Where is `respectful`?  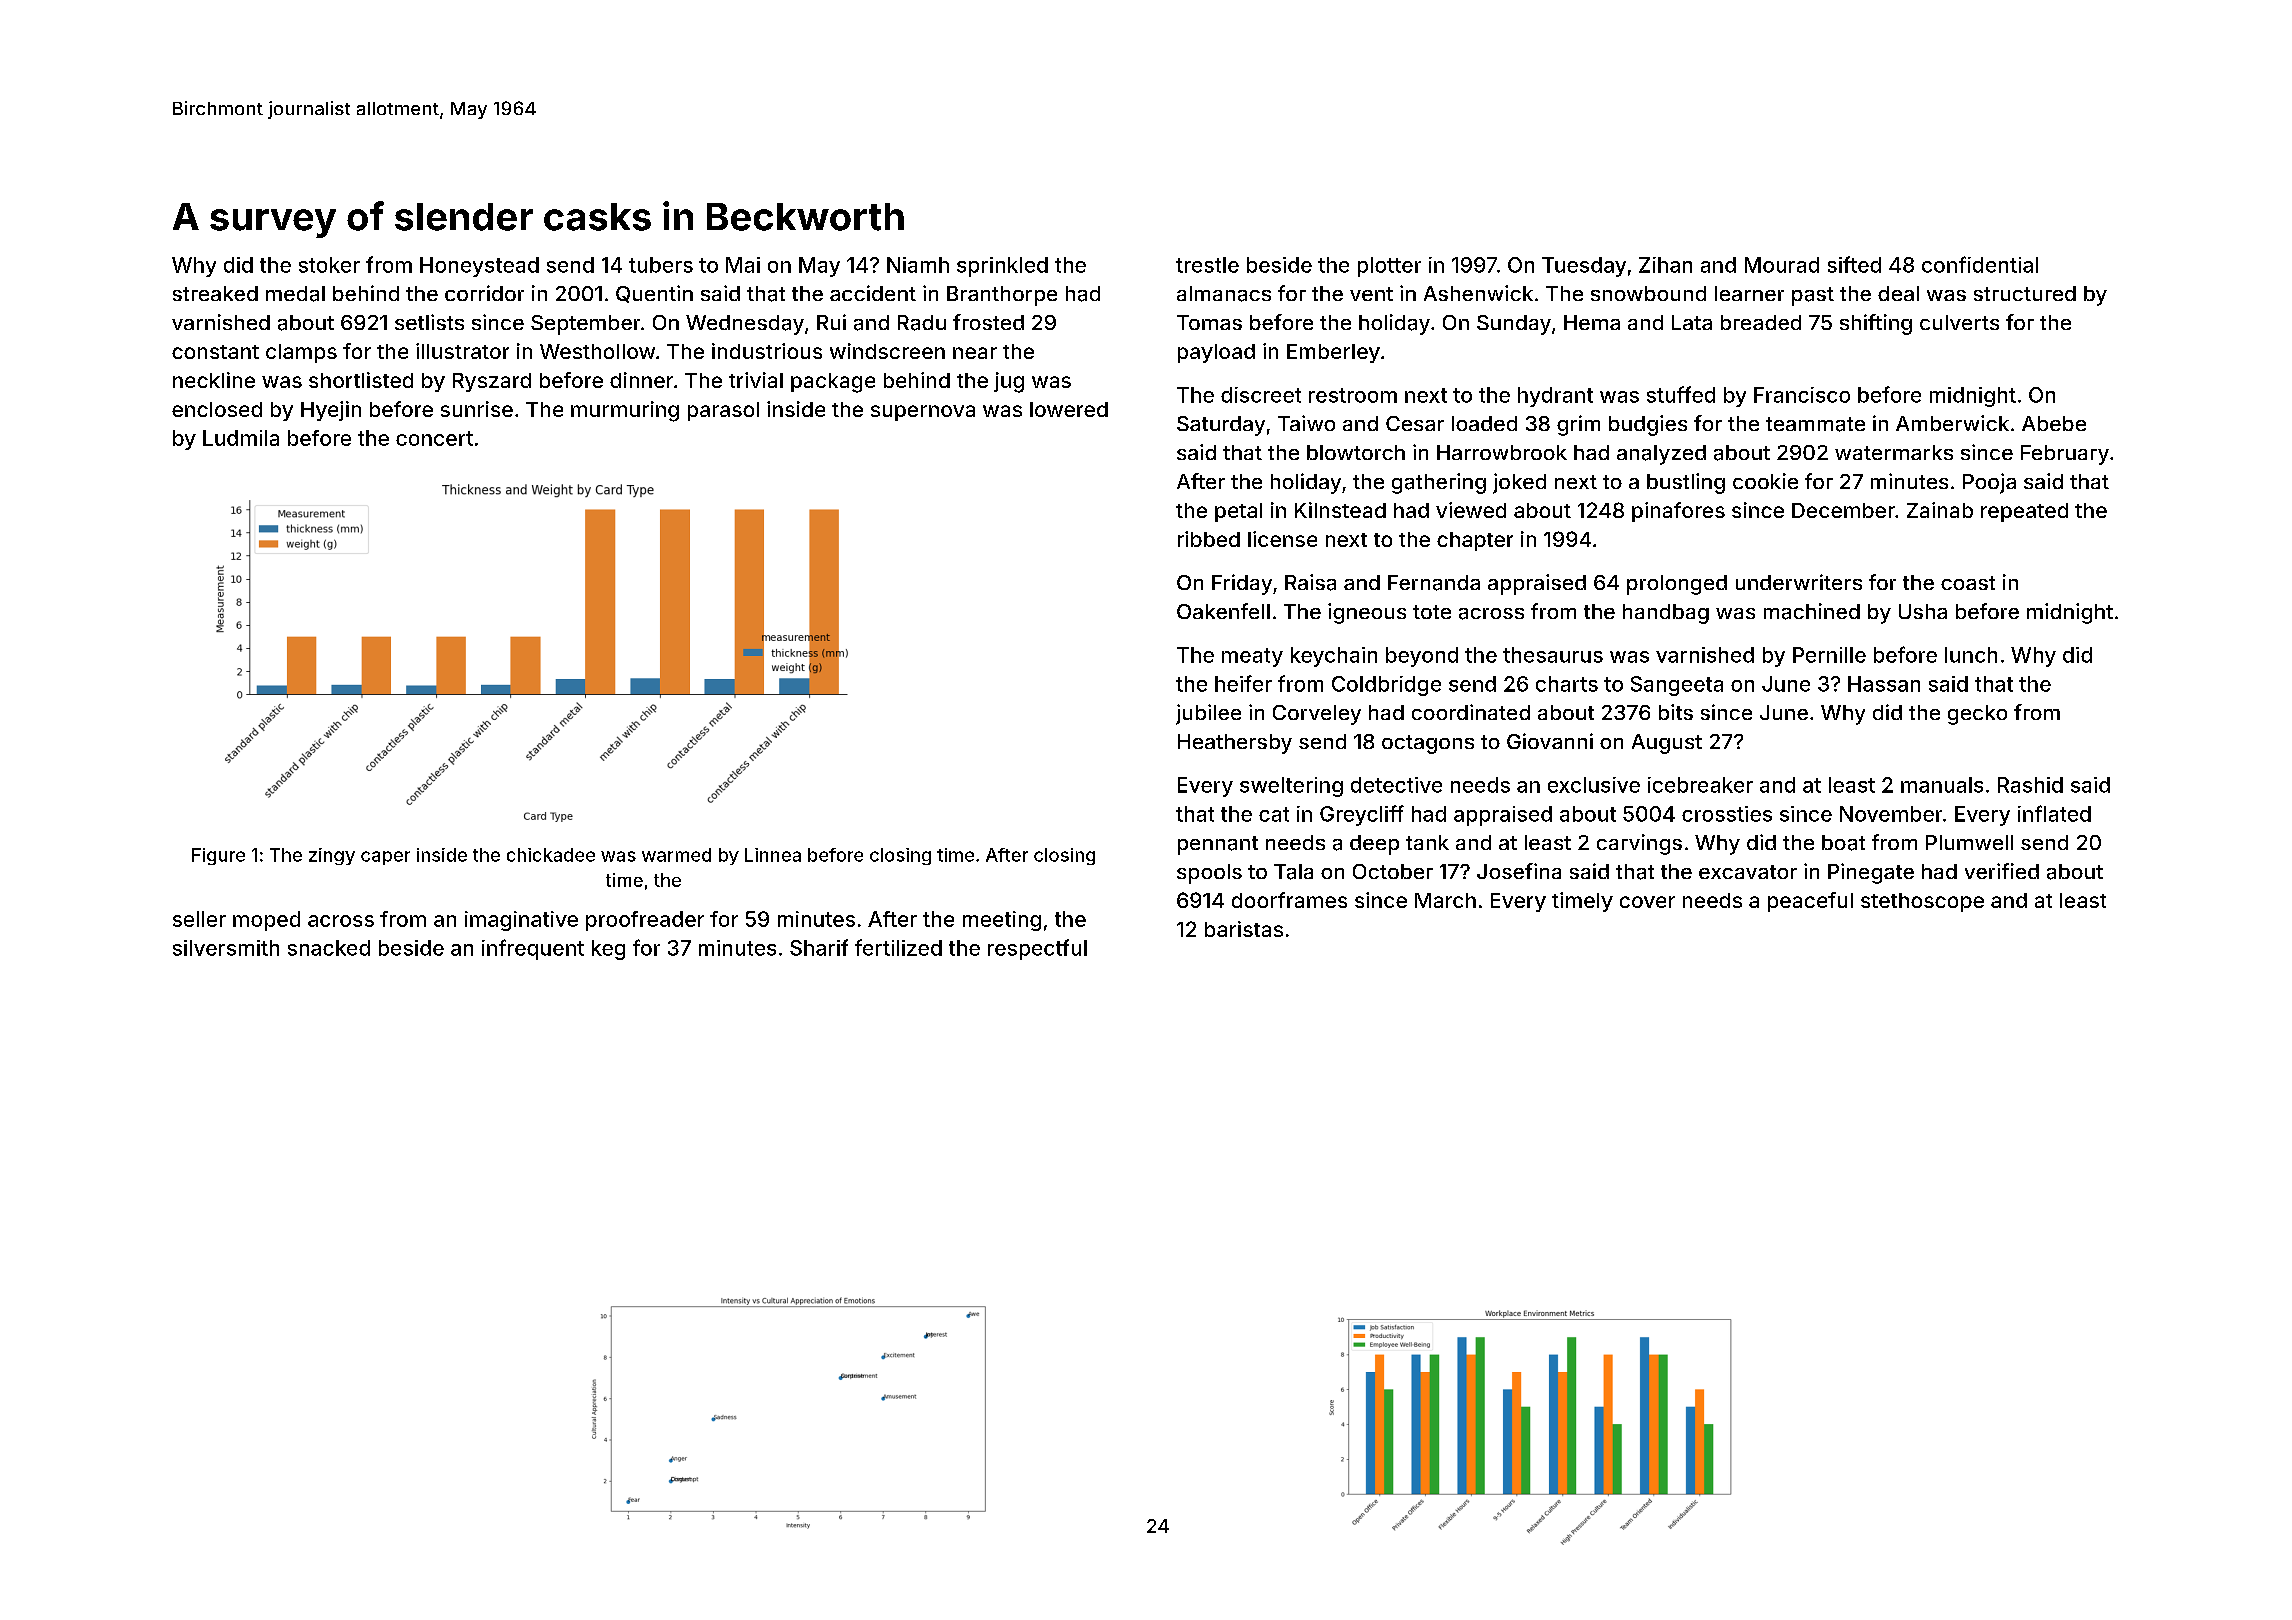
respectful is located at coordinates (1037, 949).
